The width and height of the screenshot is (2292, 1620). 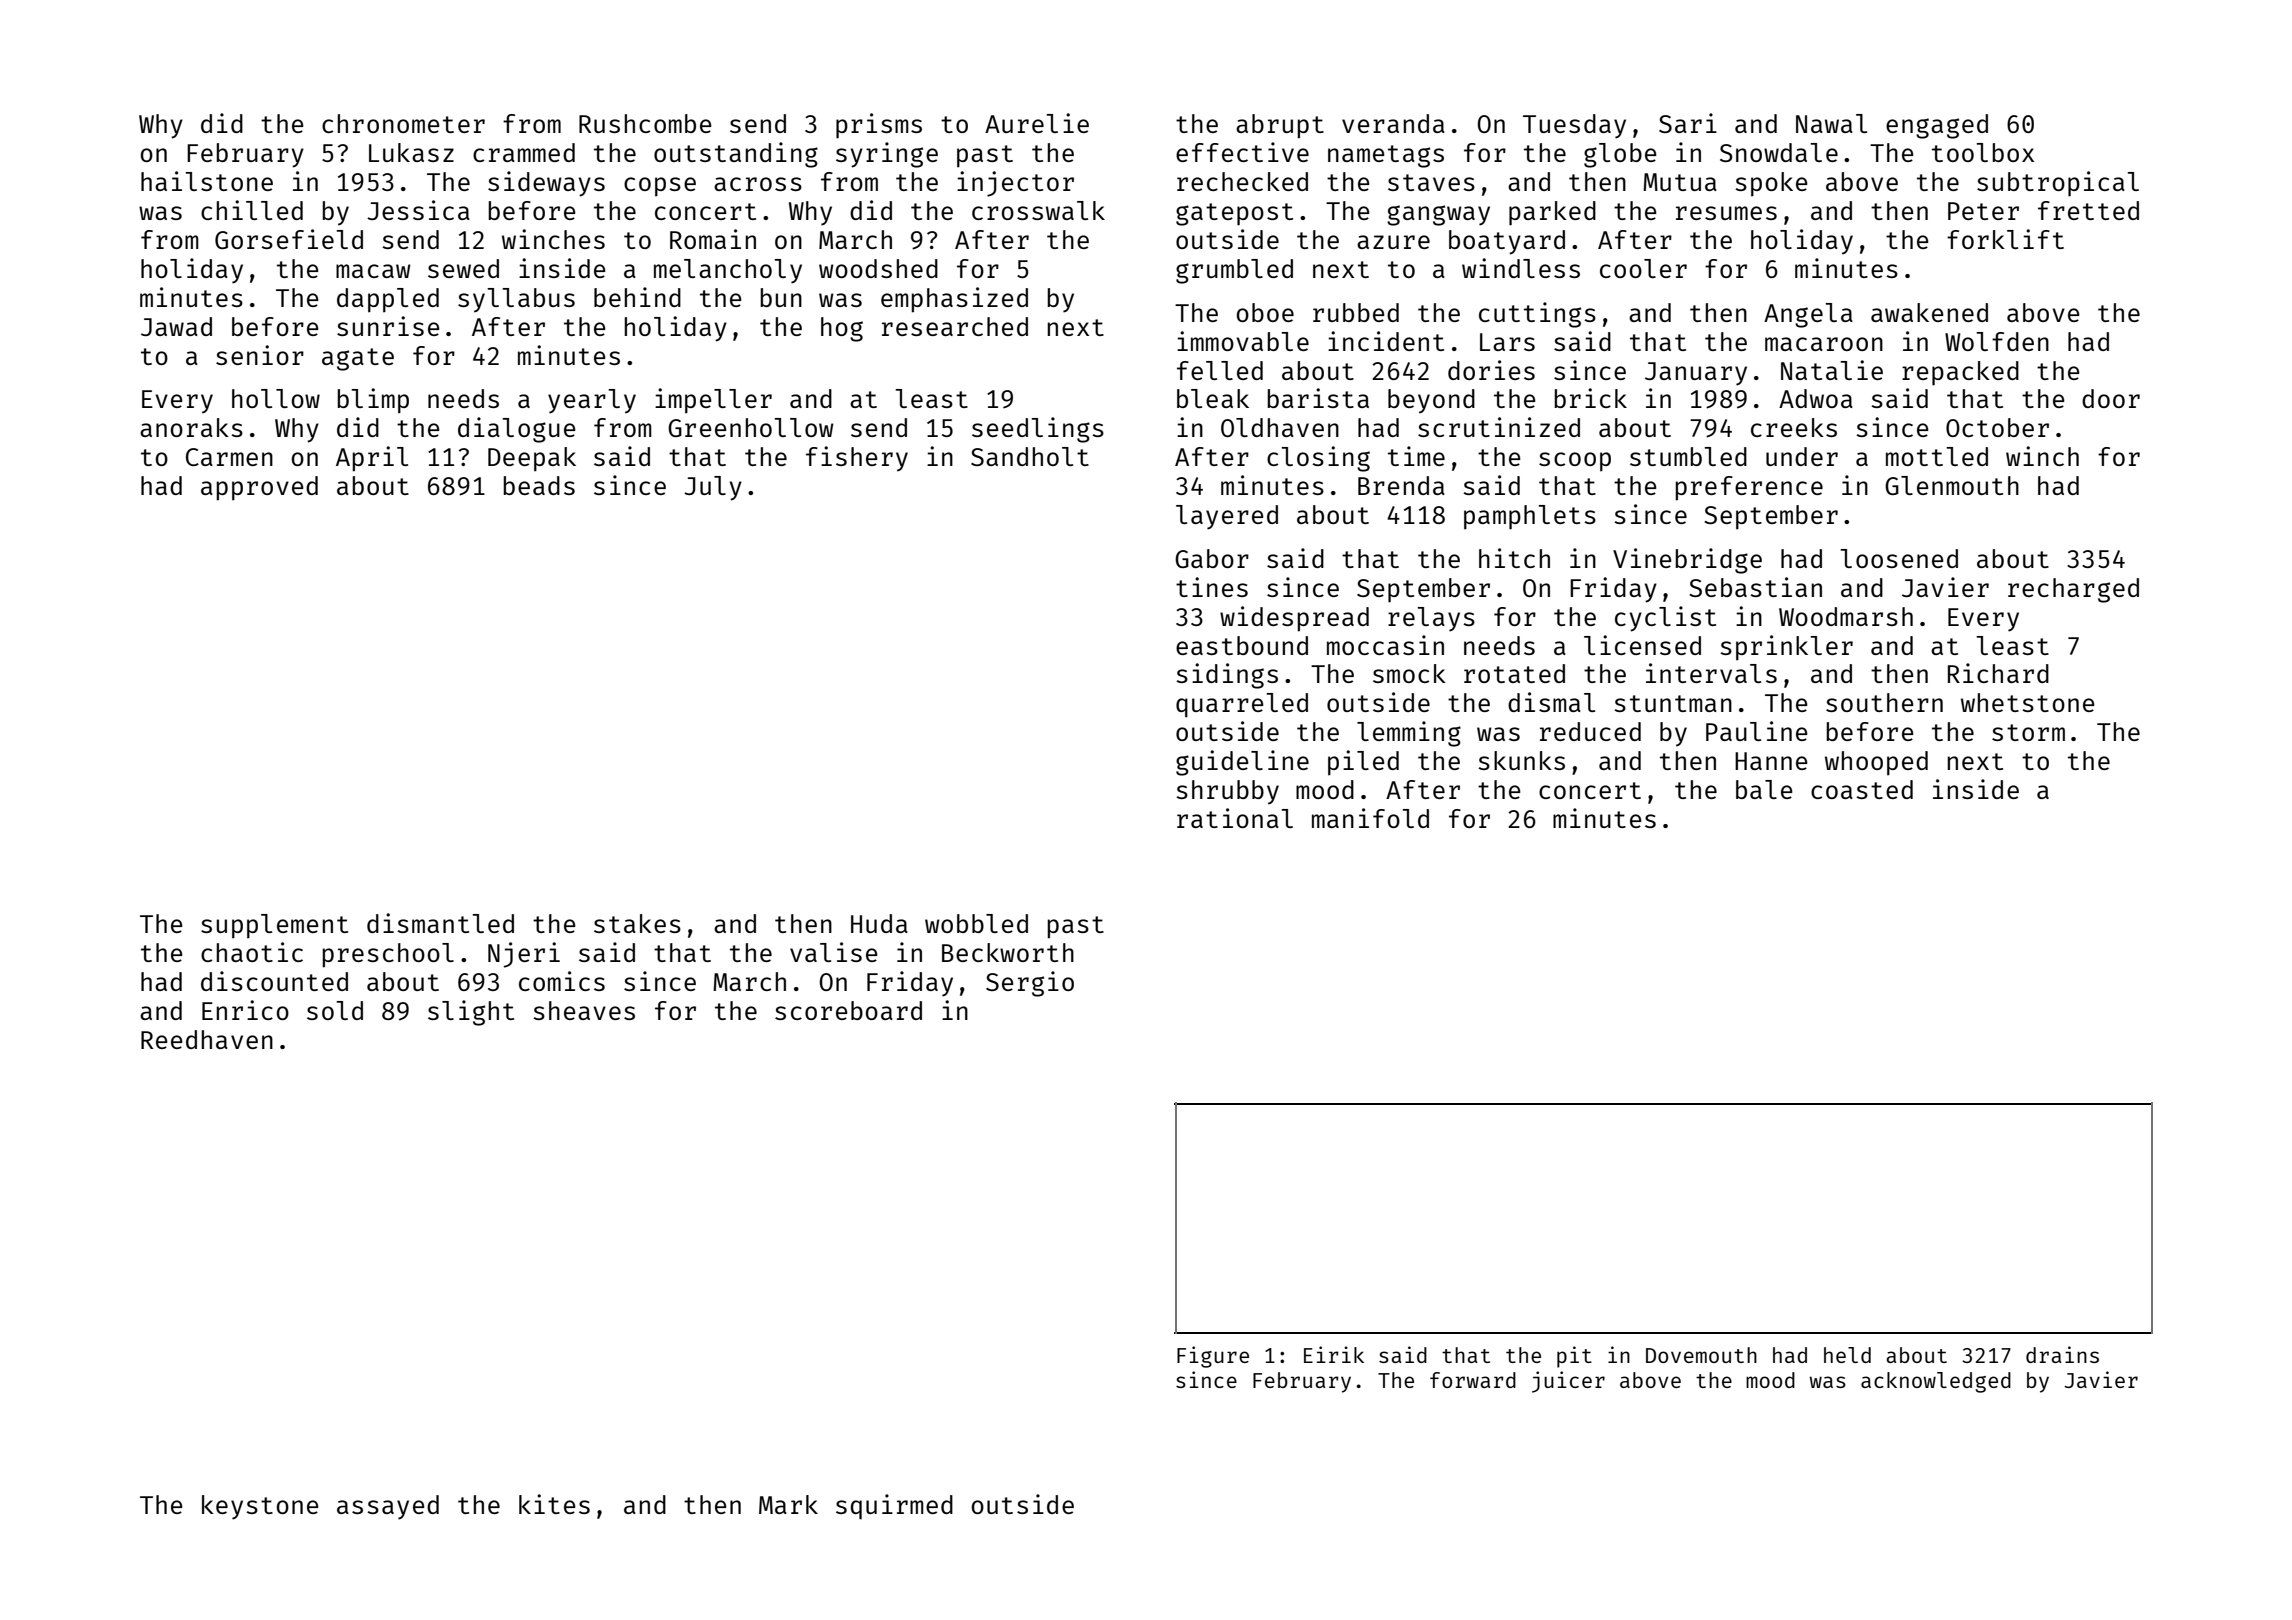 What do you see at coordinates (1937, 126) in the screenshot?
I see `engaged` at bounding box center [1937, 126].
